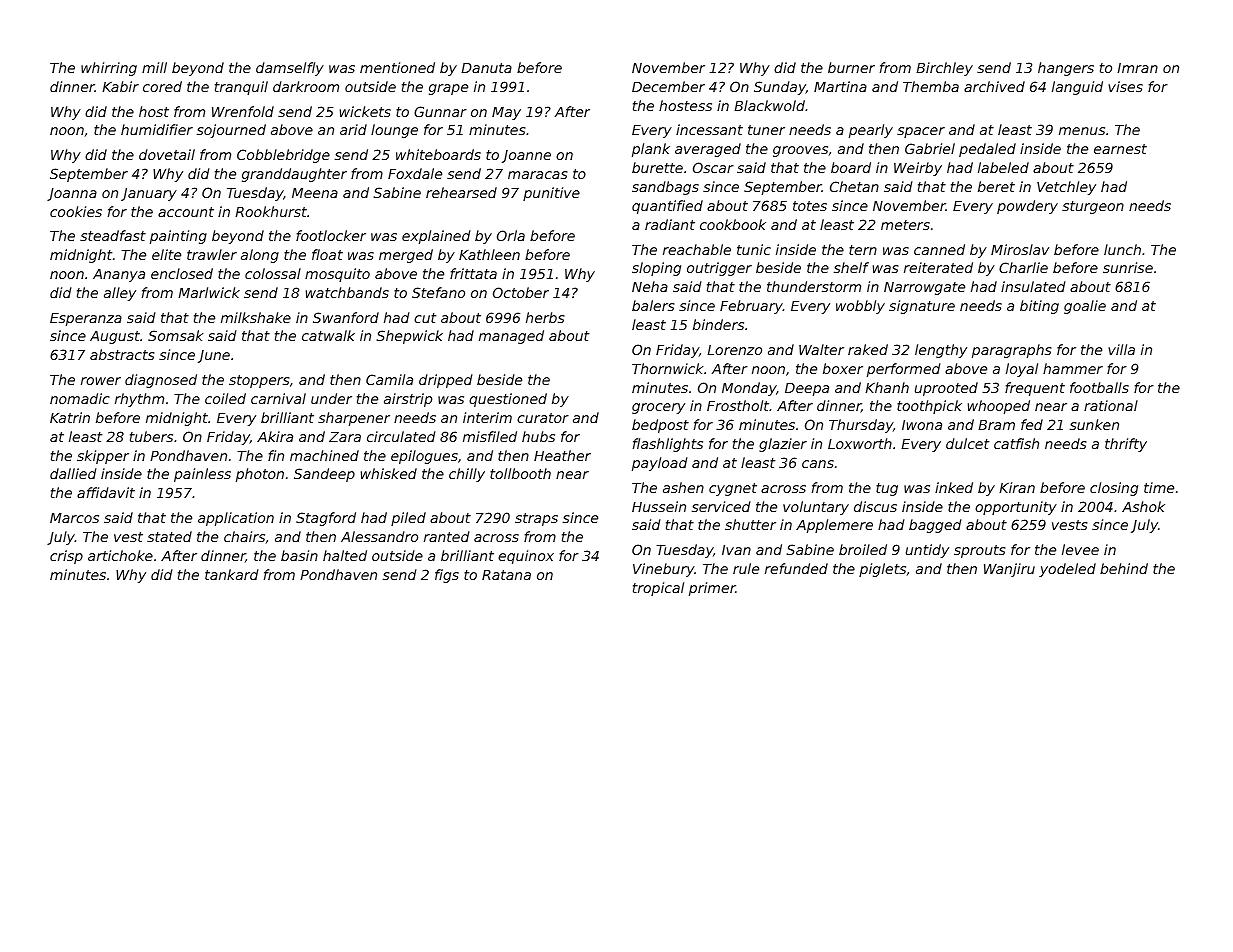  What do you see at coordinates (780, 88) in the screenshot?
I see `Sunday` at bounding box center [780, 88].
